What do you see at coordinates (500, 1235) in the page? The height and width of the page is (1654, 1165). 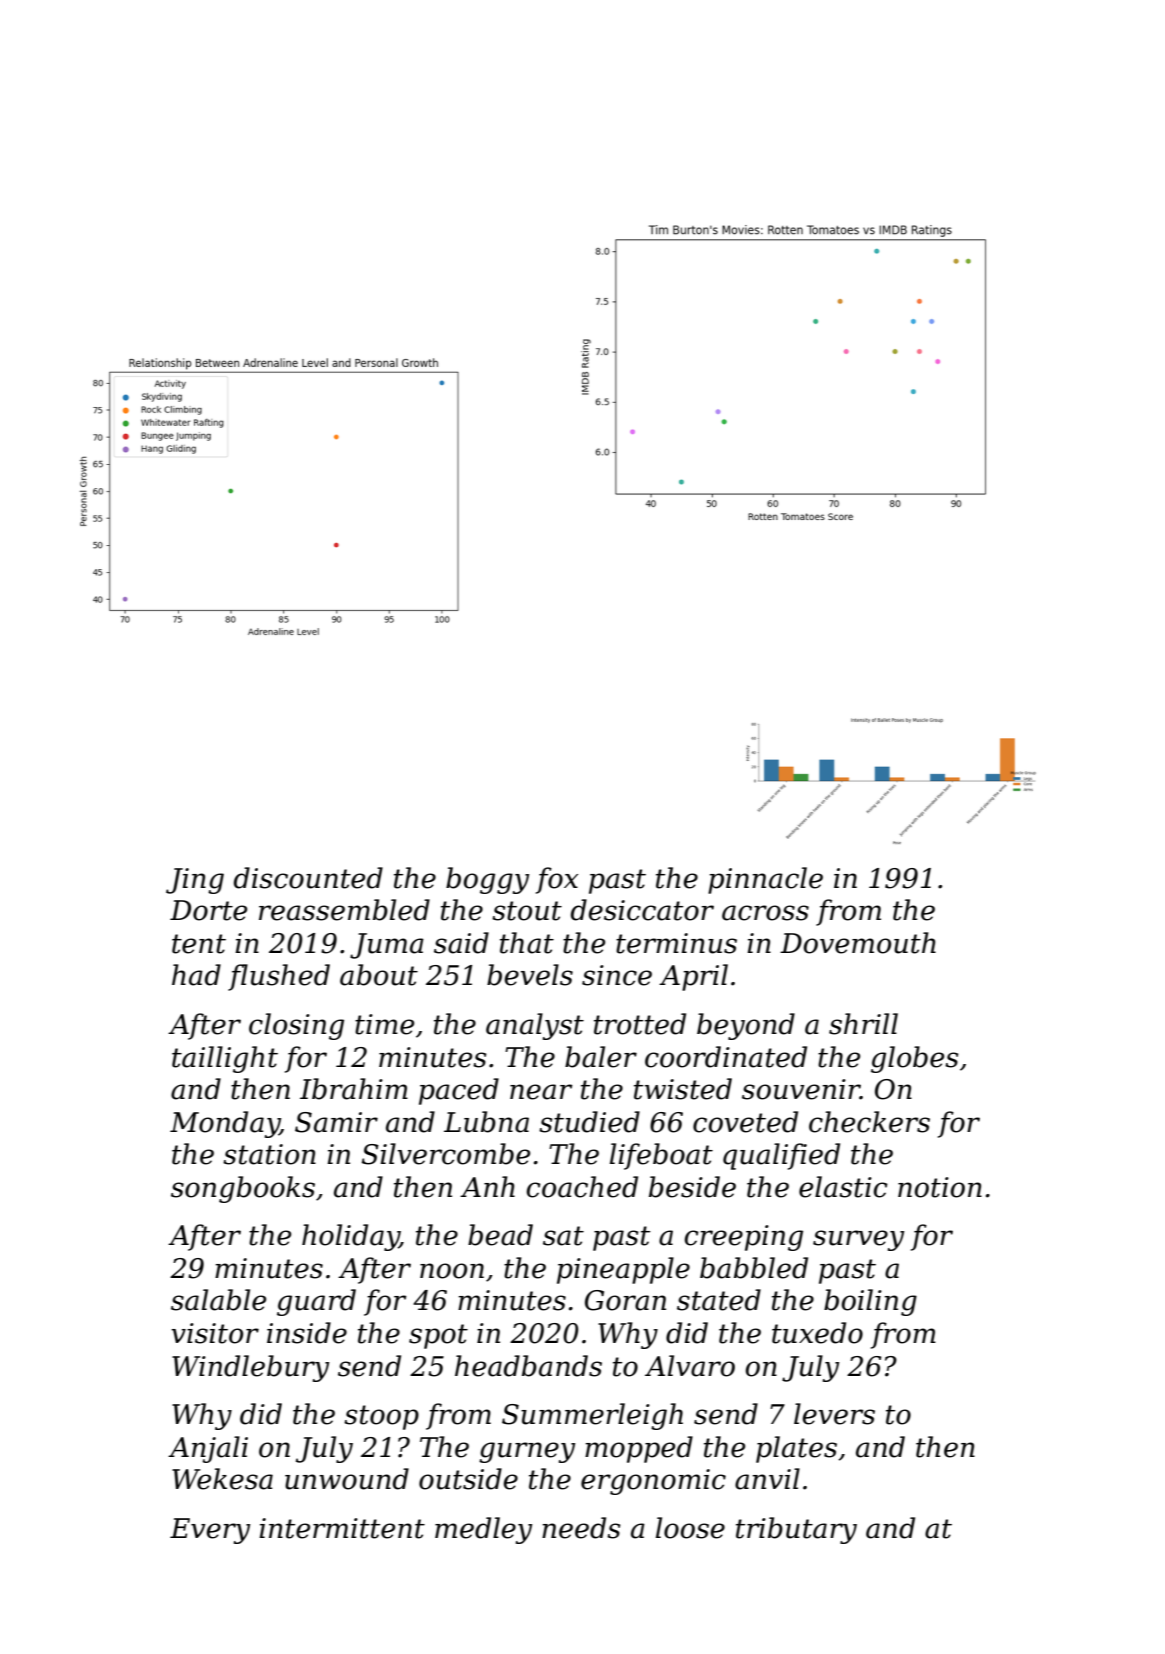 I see `bead` at bounding box center [500, 1235].
